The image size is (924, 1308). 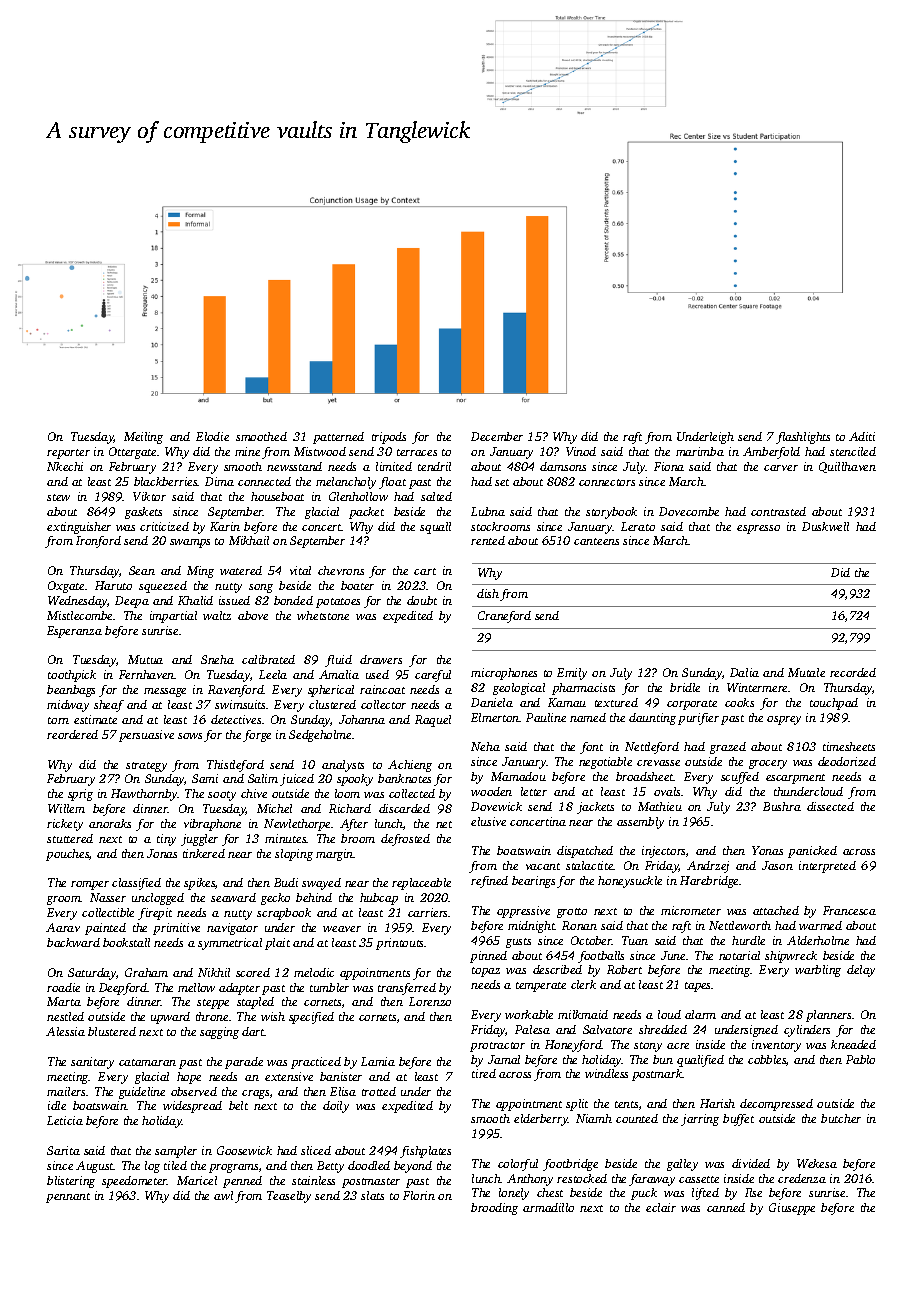 I want to click on recorded, so click(x=853, y=672).
